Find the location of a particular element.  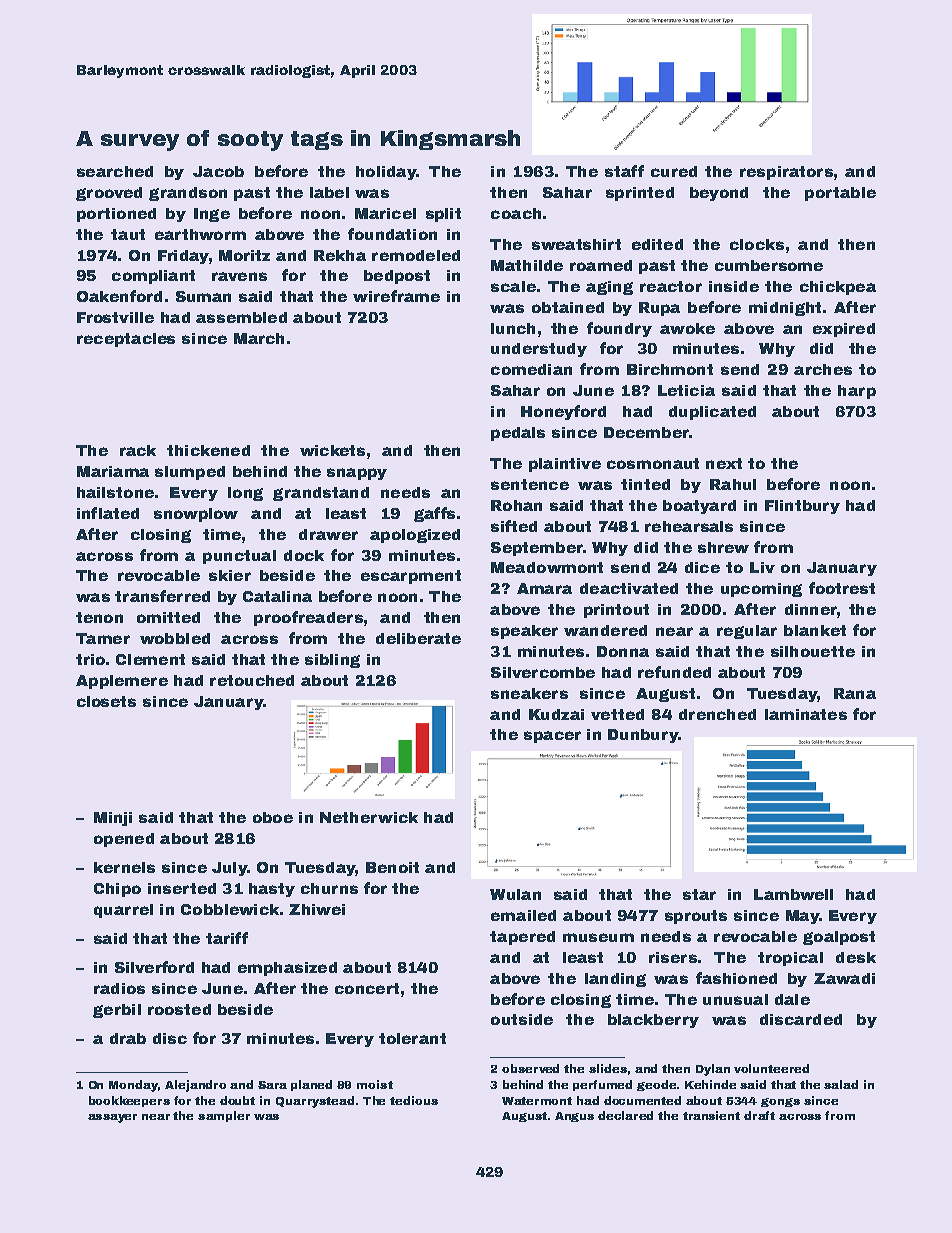

radios is located at coordinates (119, 988).
